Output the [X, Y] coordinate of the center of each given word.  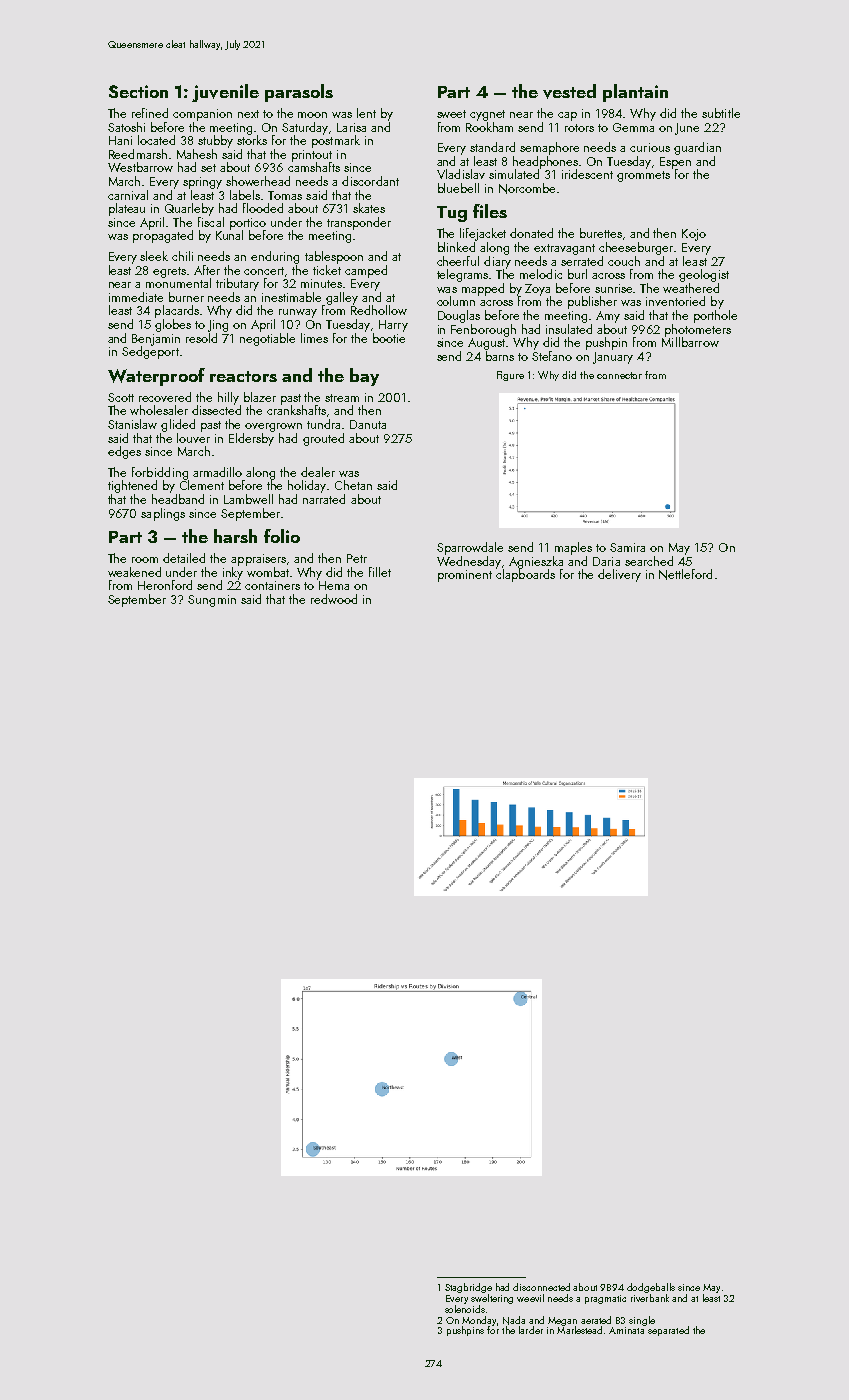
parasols [299, 93]
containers [272, 585]
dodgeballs [651, 1288]
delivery [619, 575]
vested [569, 91]
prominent [465, 576]
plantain [635, 93]
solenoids [465, 1309]
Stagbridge [468, 1288]
